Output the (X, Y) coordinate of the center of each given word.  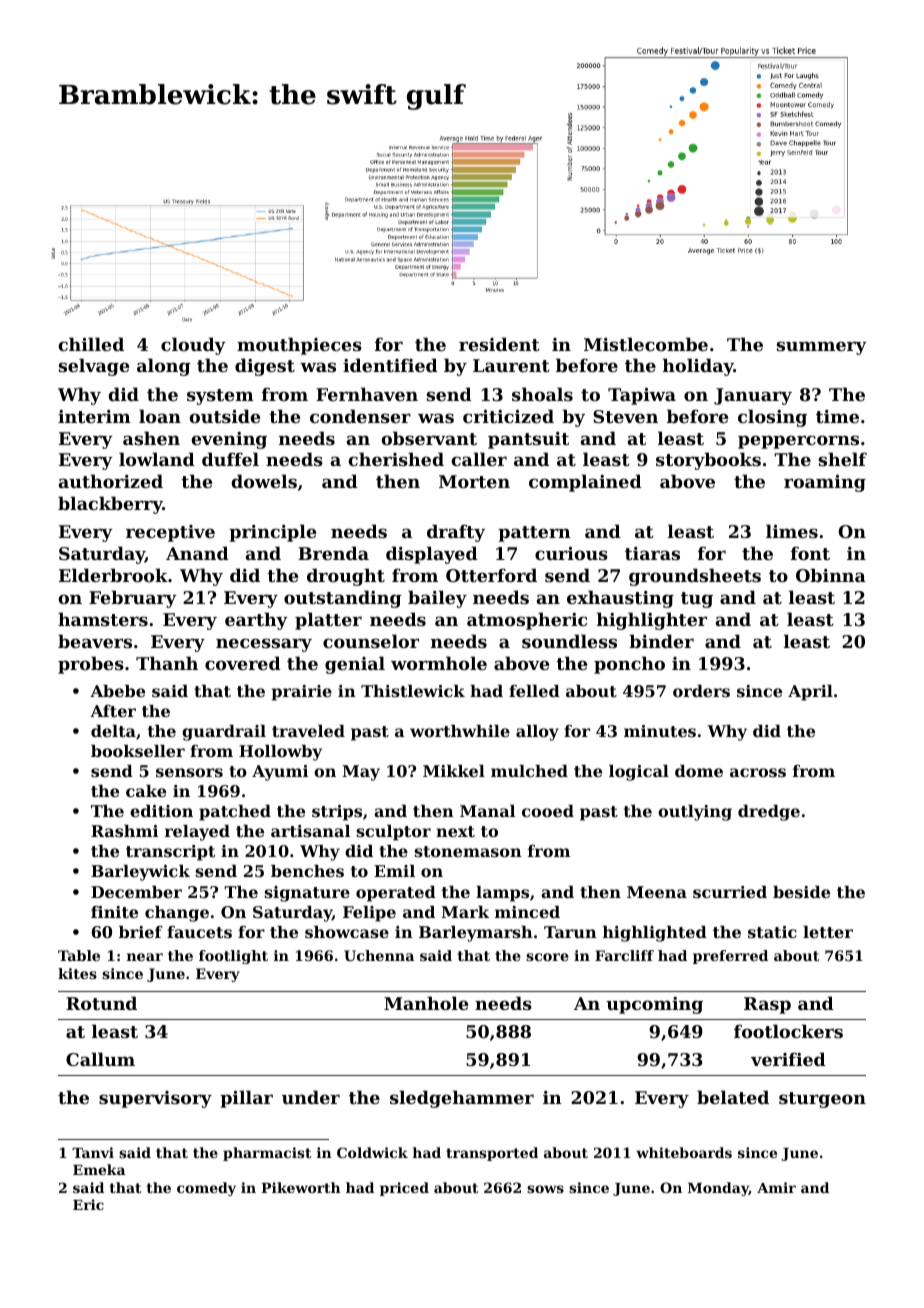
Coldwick (372, 1152)
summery (822, 348)
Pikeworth (301, 1187)
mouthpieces (299, 346)
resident (499, 344)
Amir (776, 1187)
